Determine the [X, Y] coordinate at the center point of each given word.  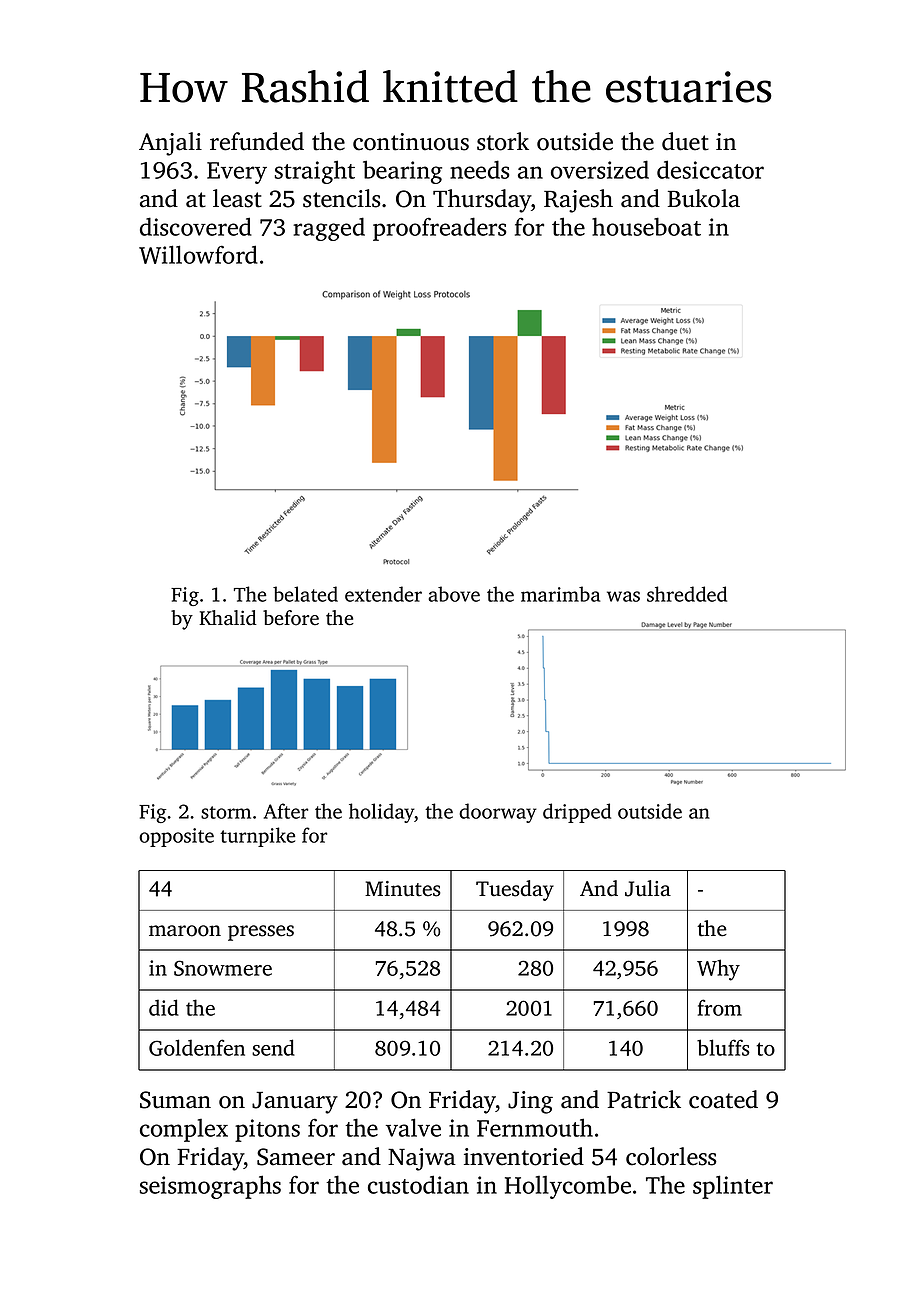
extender [383, 594]
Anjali [170, 144]
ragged [329, 229]
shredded [687, 594]
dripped [577, 813]
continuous [411, 142]
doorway [498, 813]
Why [718, 970]
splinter [733, 1187]
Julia [648, 888]
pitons [267, 1130]
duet [685, 141]
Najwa [422, 1159]
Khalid [228, 617]
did [164, 1007]
